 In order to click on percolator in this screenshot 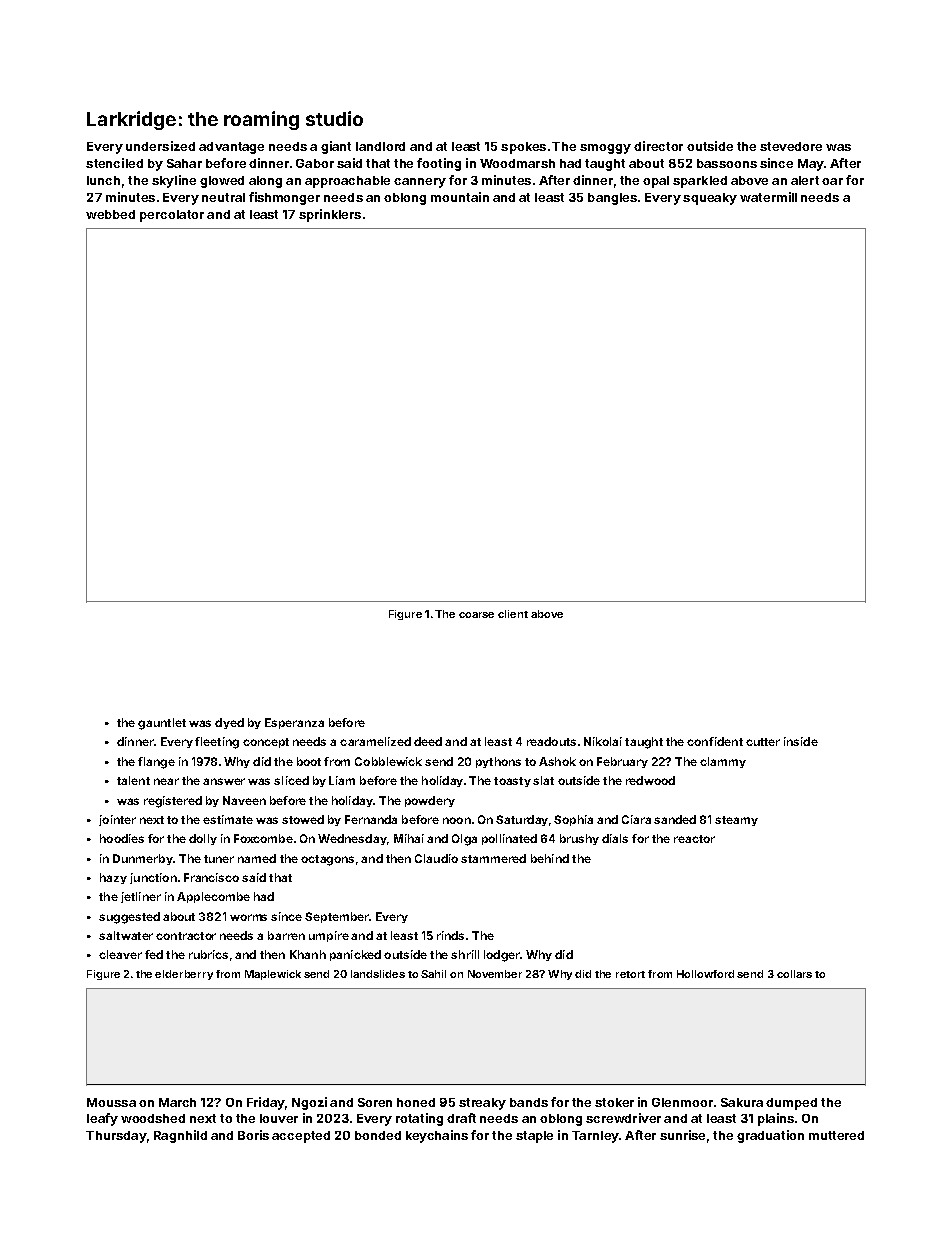, I will do `click(172, 216)`.
